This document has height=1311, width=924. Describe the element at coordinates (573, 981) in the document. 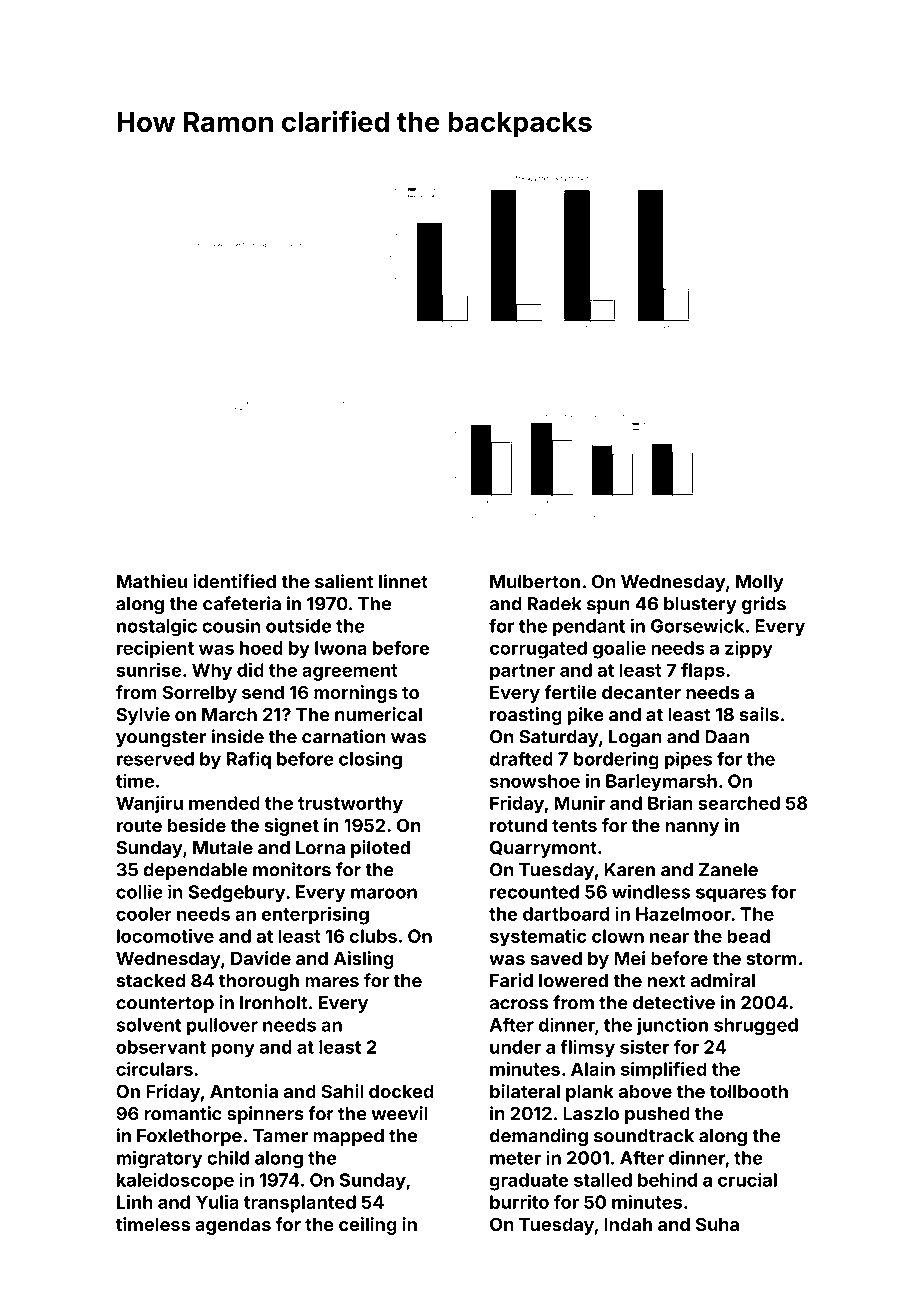

I see `lowered` at that location.
